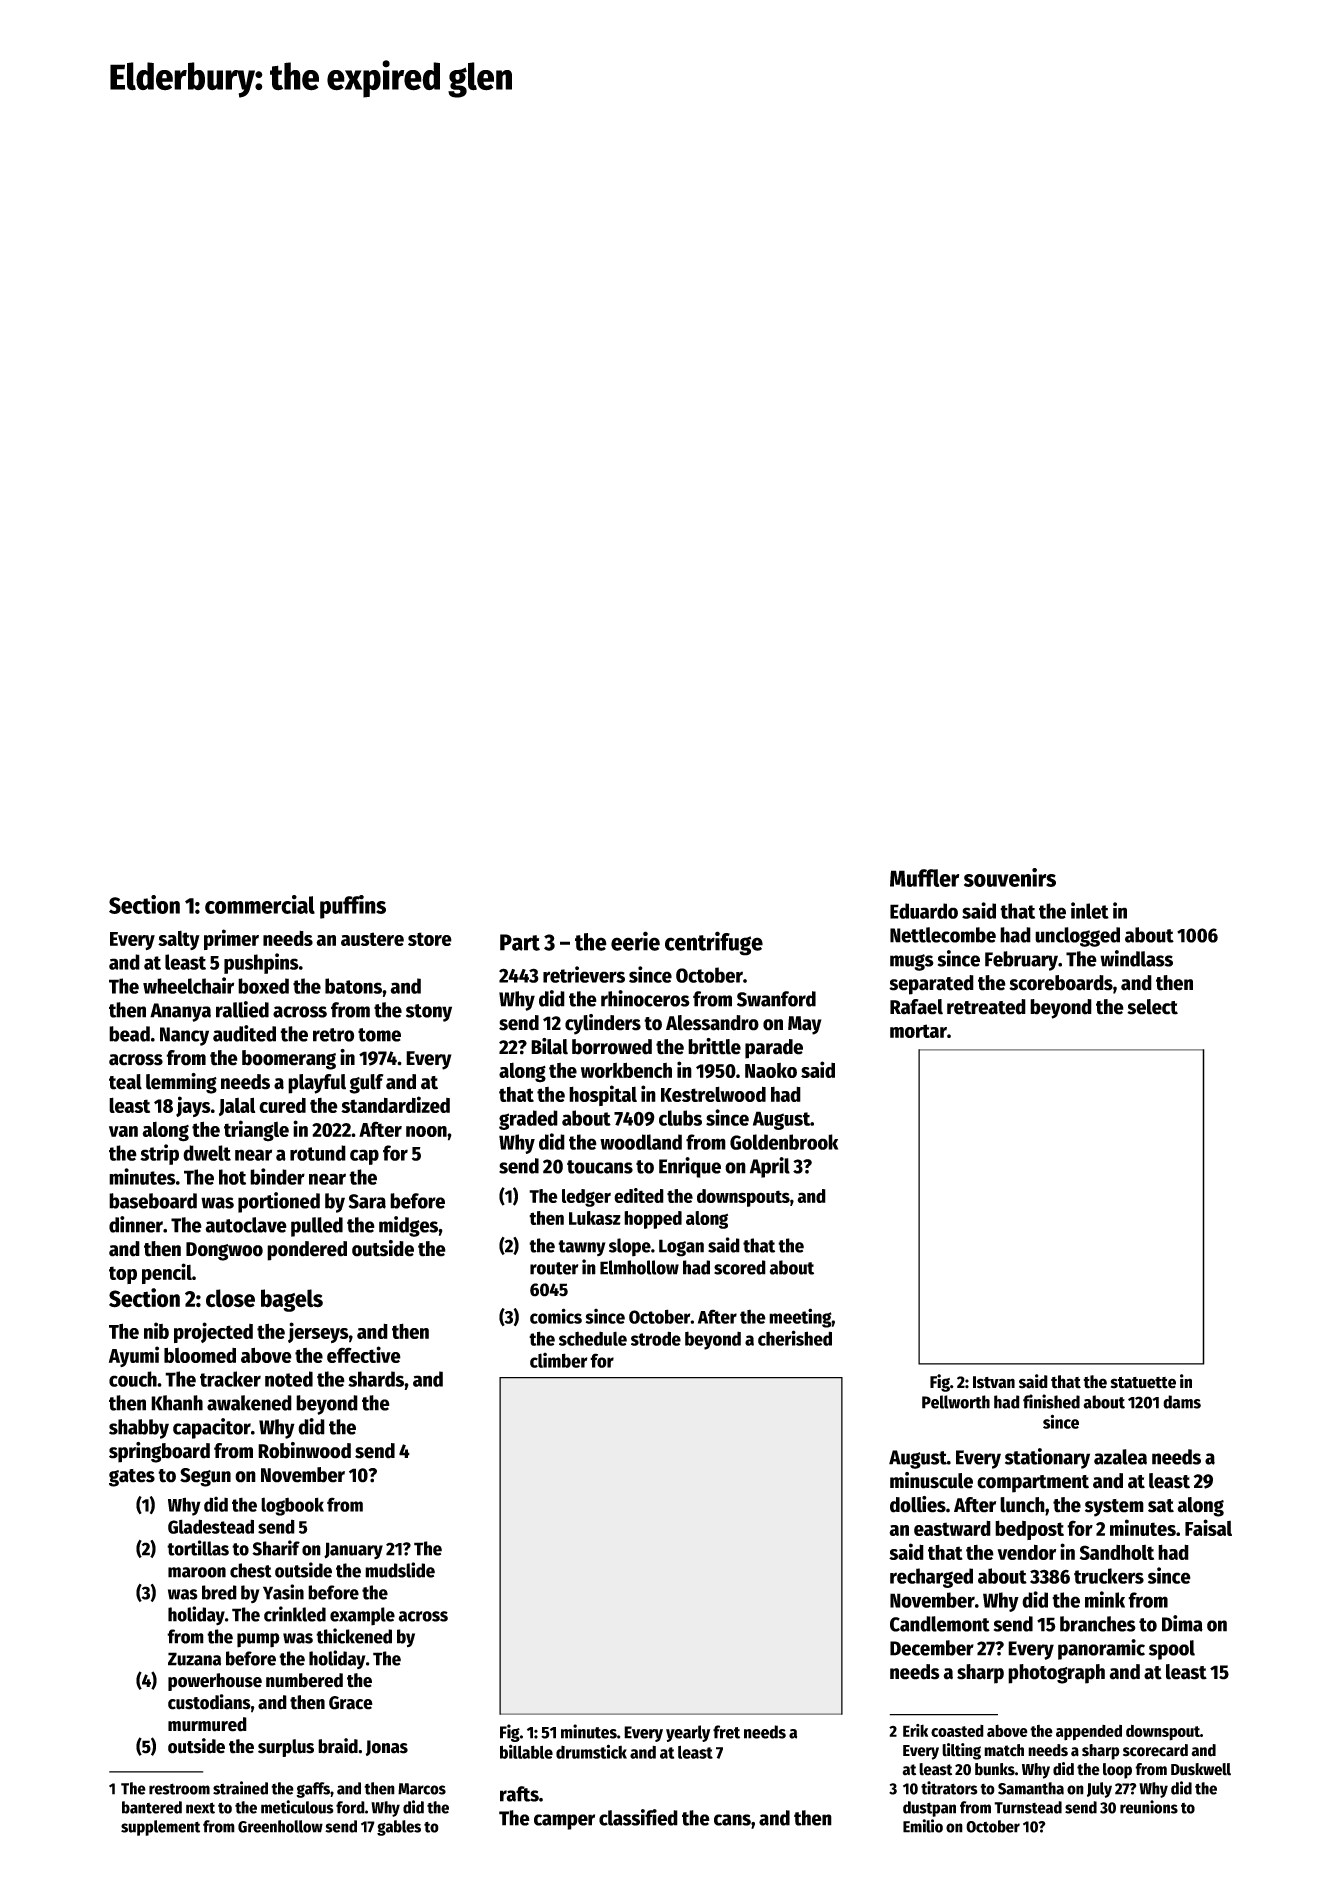 The width and height of the screenshot is (1342, 1898). Describe the element at coordinates (1120, 1457) in the screenshot. I see `azalea` at that location.
